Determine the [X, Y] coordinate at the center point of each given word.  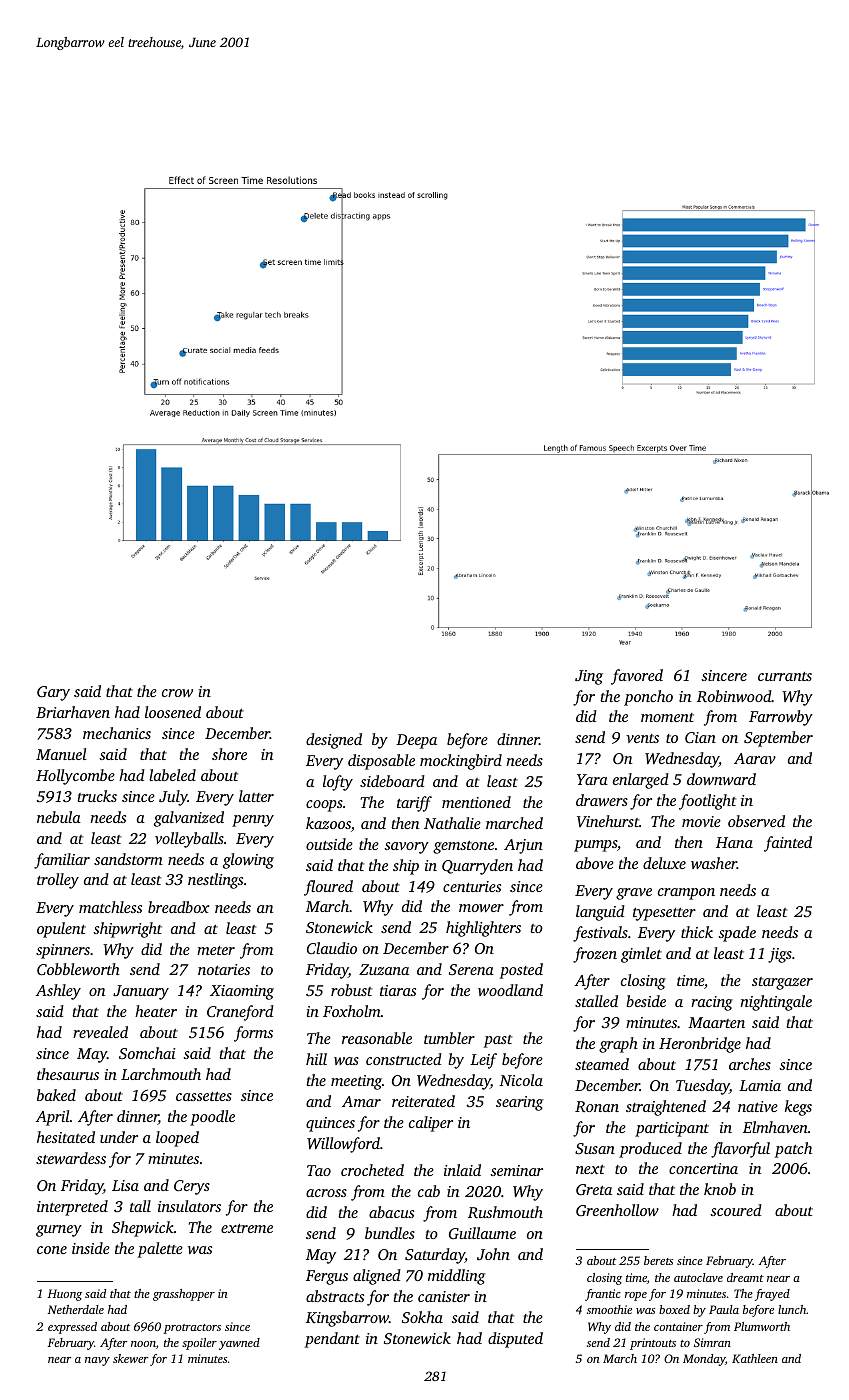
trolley [58, 881]
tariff [414, 804]
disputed [515, 1340]
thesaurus [68, 1074]
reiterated [423, 1101]
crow [177, 693]
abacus [391, 1212]
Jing [589, 677]
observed [756, 821]
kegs [798, 1108]
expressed [72, 1328]
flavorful [740, 1150]
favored [637, 677]
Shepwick [143, 1229]
